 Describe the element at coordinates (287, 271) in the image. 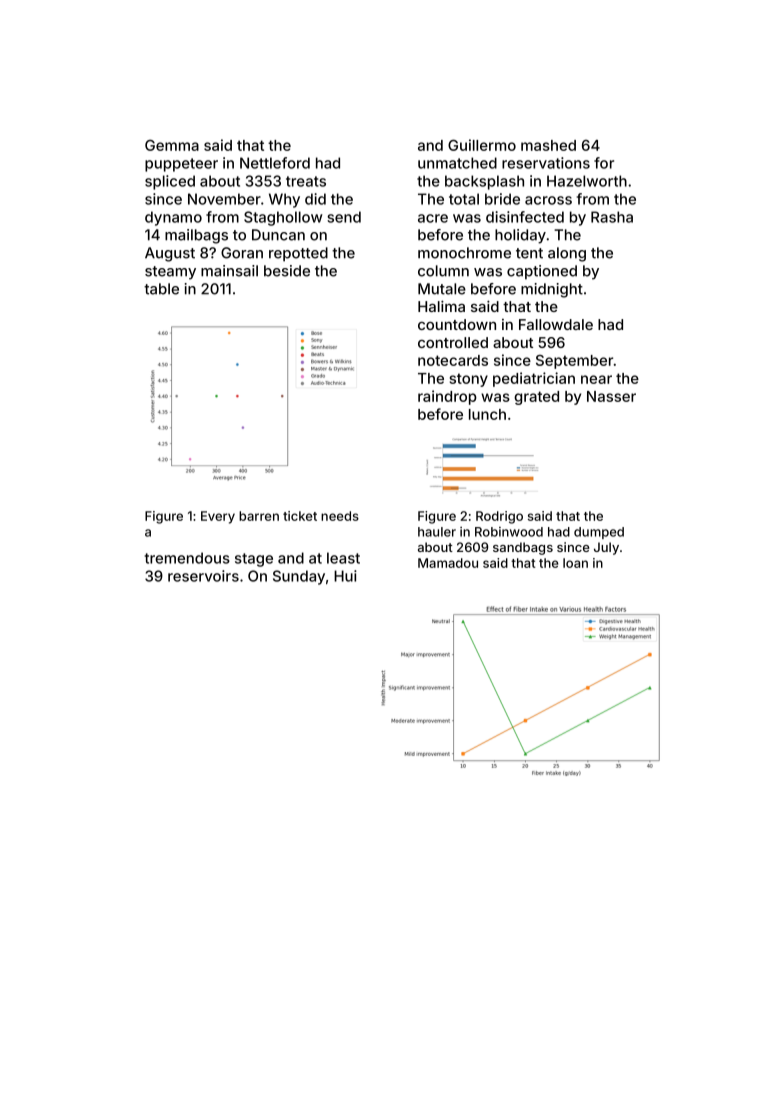

I see `beside` at that location.
